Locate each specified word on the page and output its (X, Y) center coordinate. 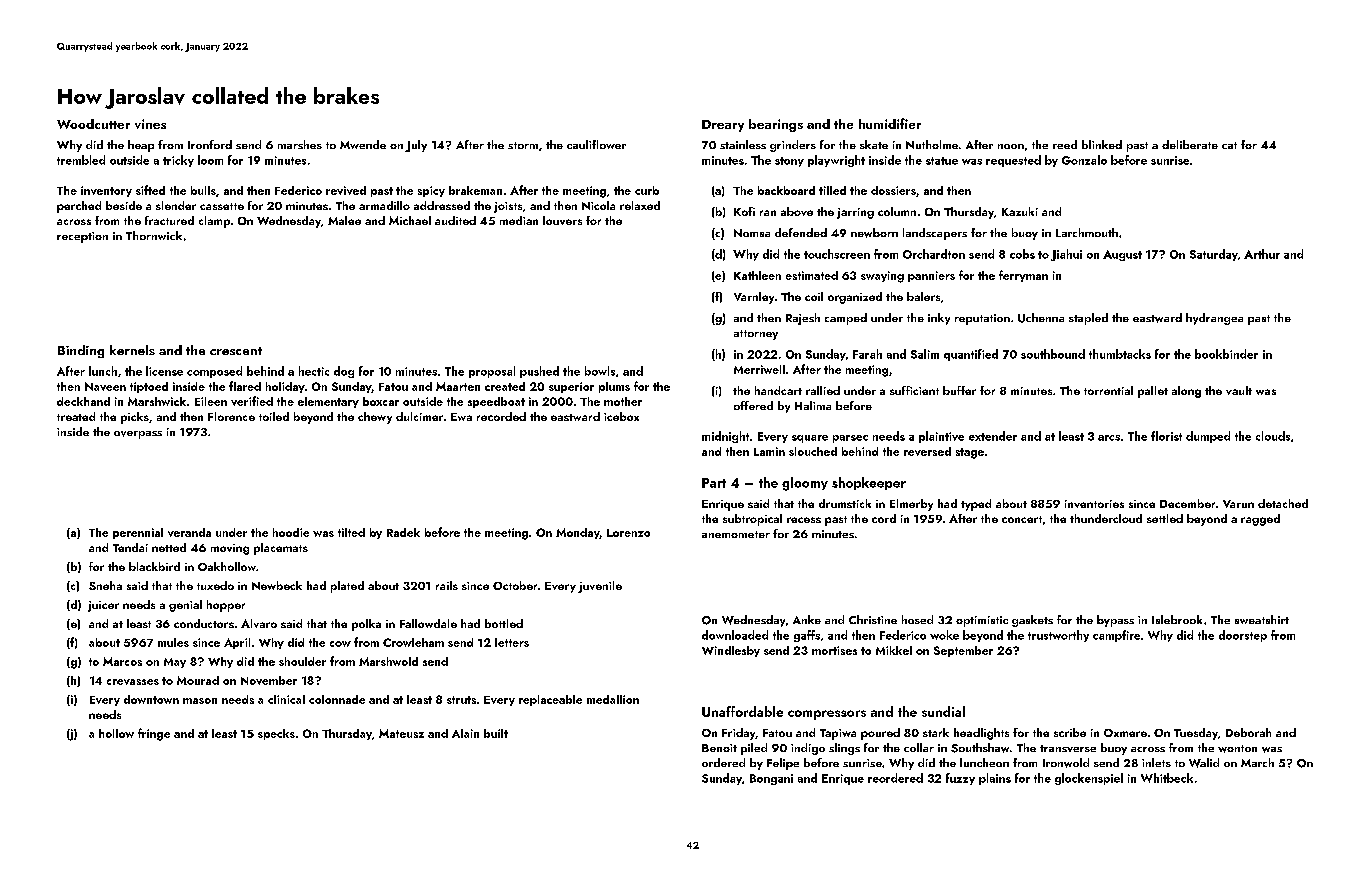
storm (523, 145)
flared (245, 386)
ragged (1260, 520)
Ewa (461, 417)
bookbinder (1226, 354)
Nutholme (932, 144)
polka (366, 625)
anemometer (736, 534)
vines (150, 124)
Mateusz (401, 733)
